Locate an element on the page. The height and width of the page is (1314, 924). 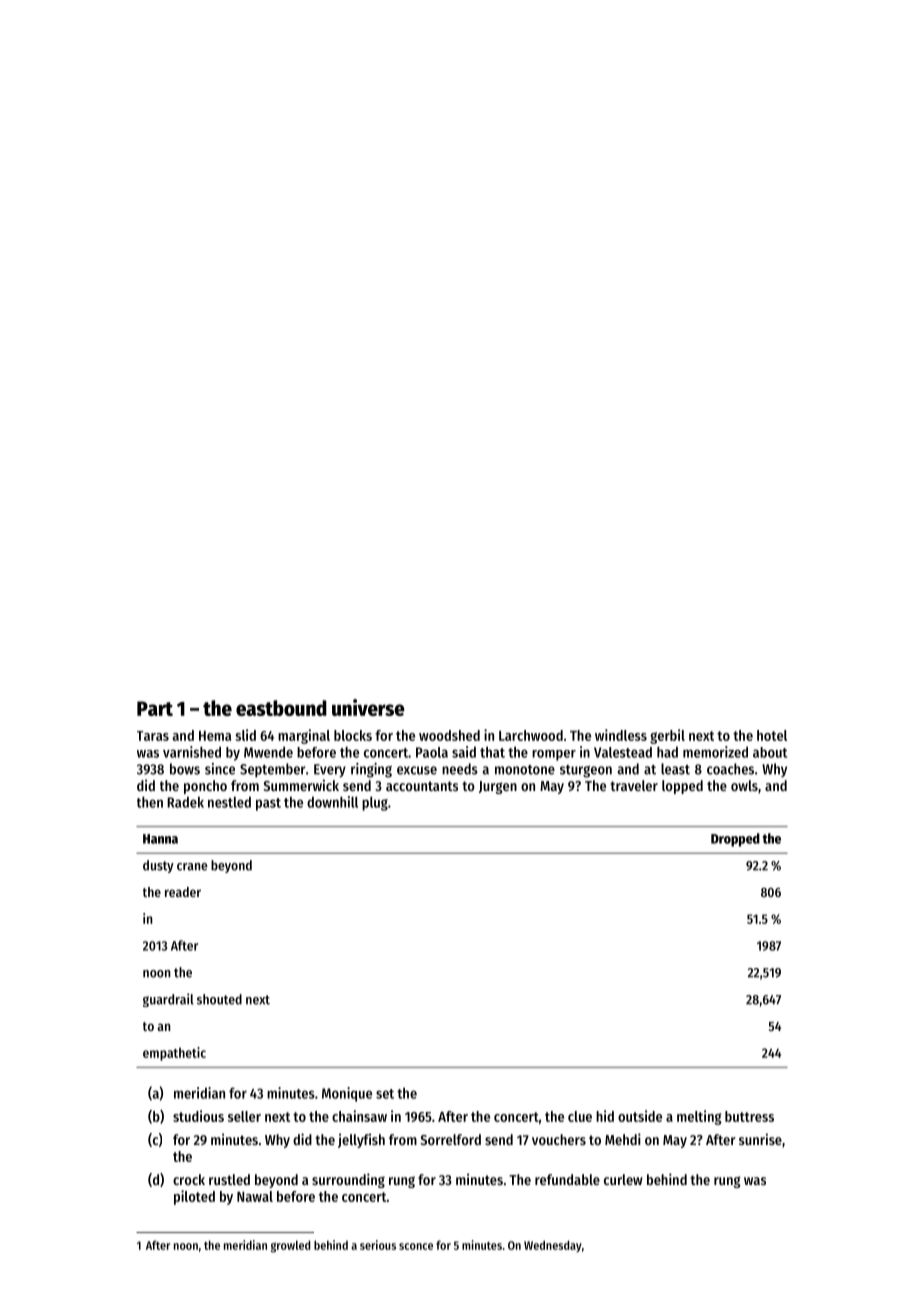
hotel is located at coordinates (772, 735).
